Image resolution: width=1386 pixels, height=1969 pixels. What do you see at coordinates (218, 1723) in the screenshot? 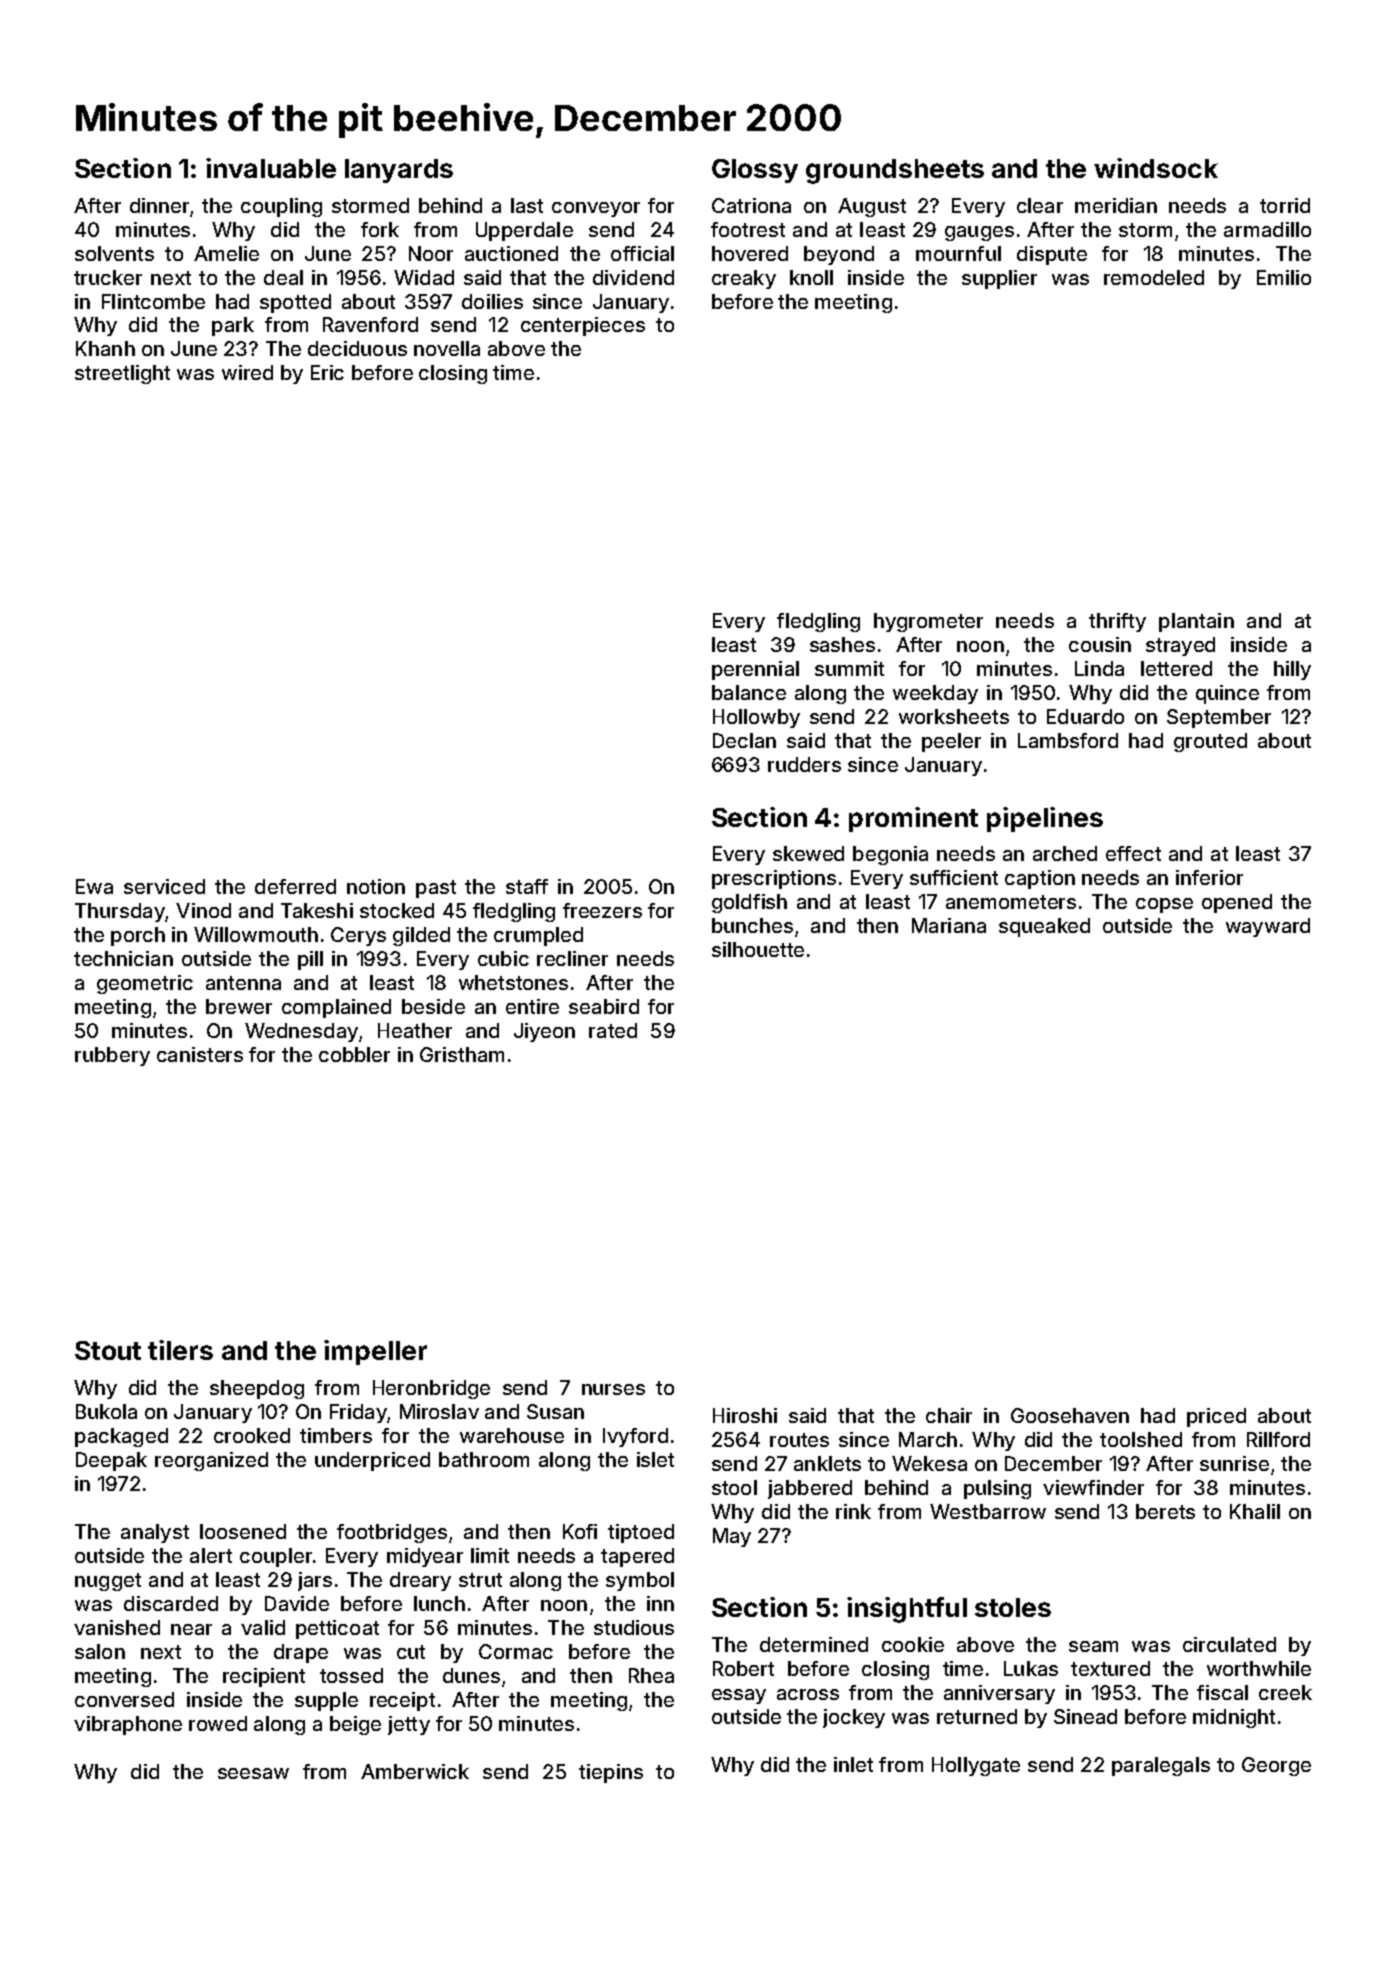
I see `rowed` at bounding box center [218, 1723].
